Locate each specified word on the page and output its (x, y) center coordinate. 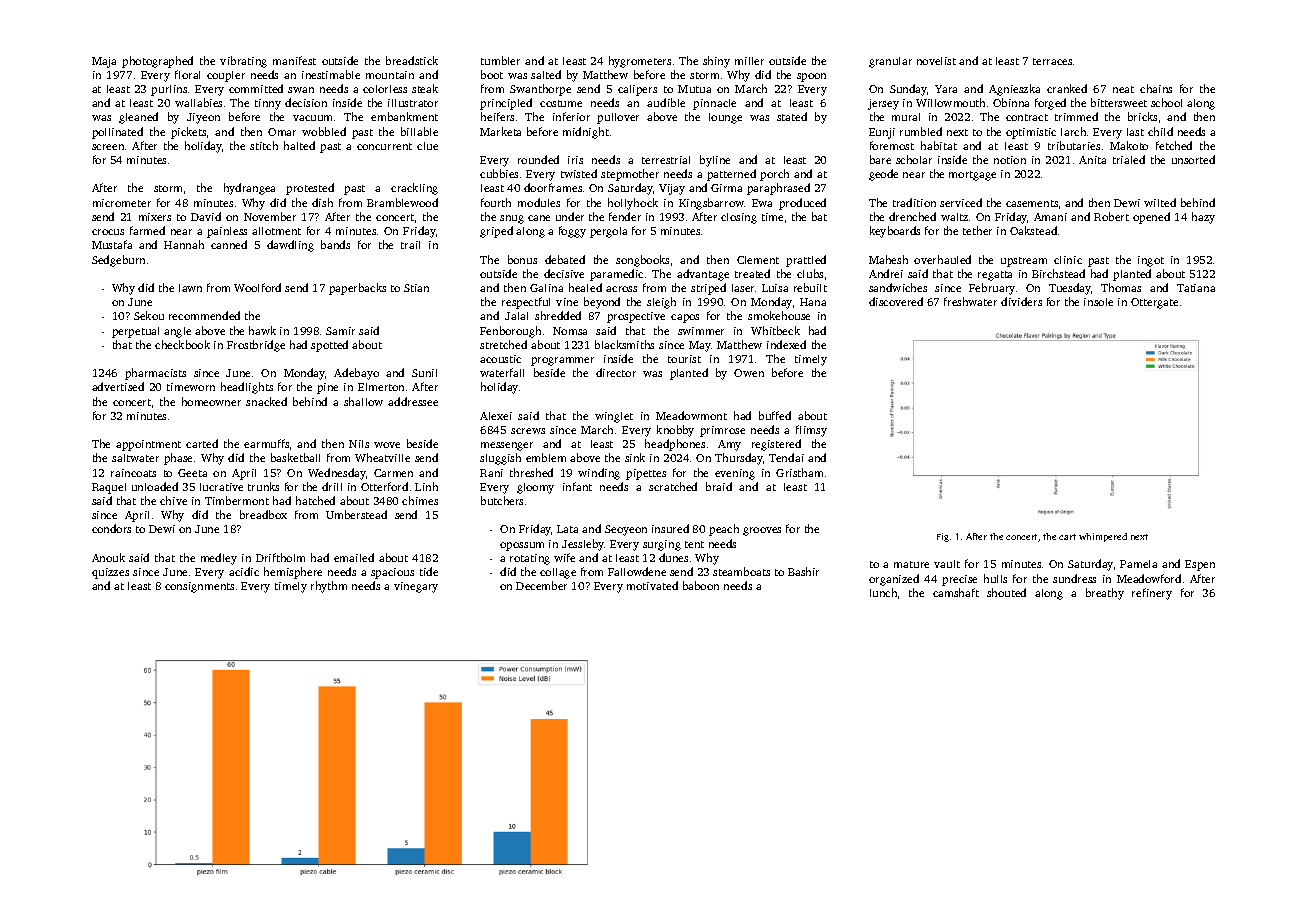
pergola (608, 232)
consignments (199, 587)
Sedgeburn (118, 261)
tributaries (1074, 145)
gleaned (138, 118)
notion (1010, 160)
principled (506, 104)
